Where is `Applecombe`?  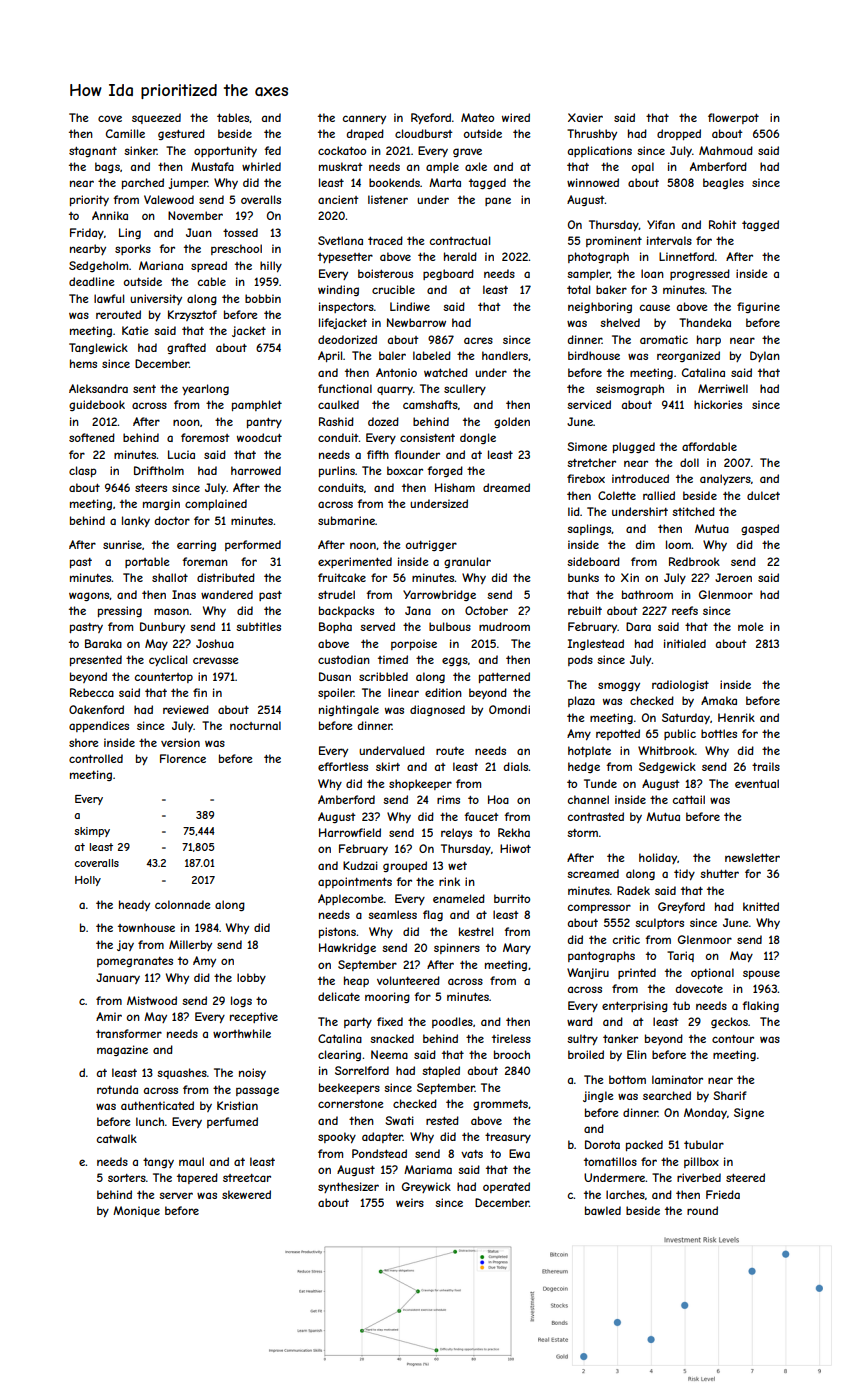 Applecombe is located at coordinates (351, 899).
